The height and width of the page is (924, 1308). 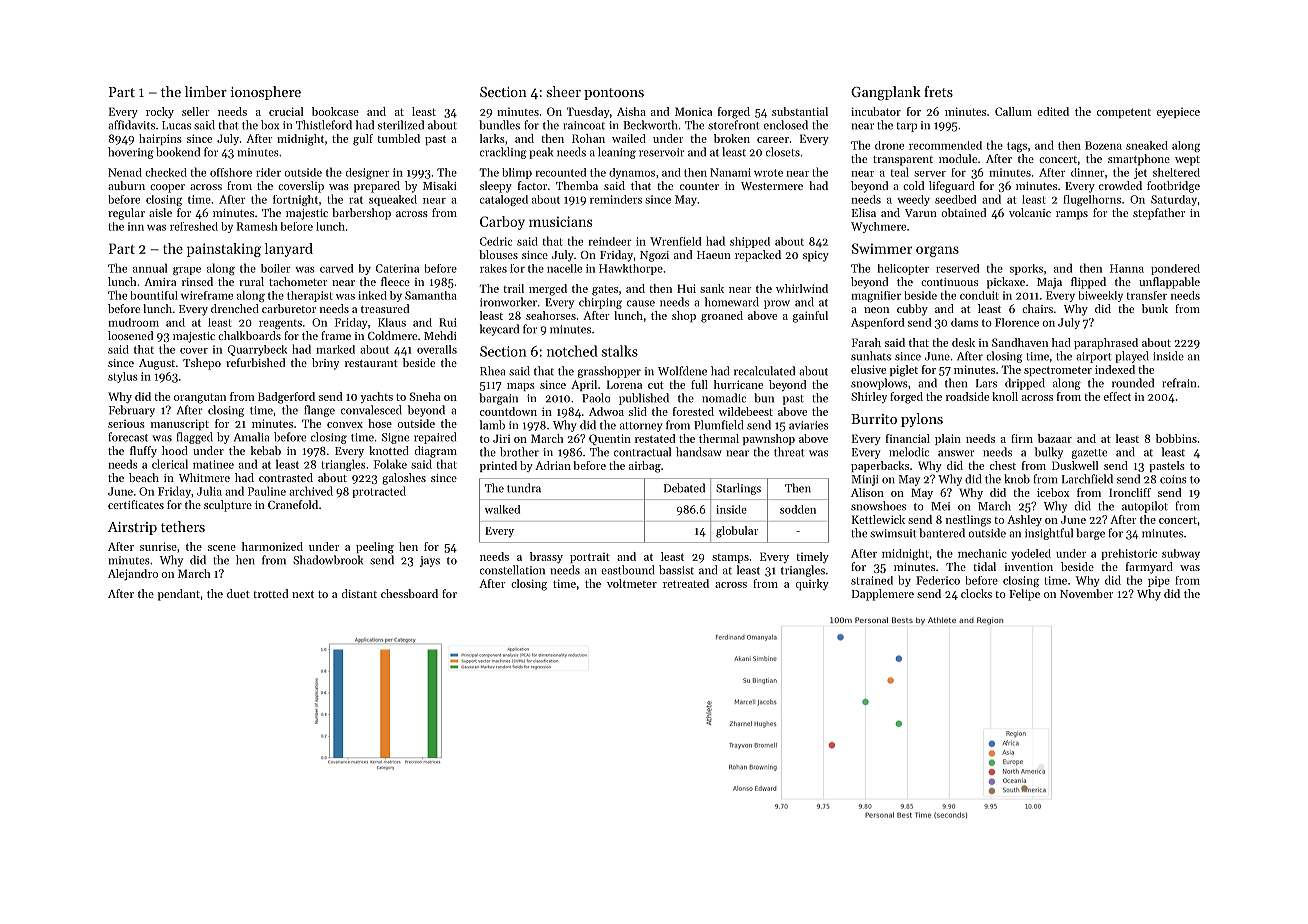 I want to click on Misaki, so click(x=440, y=185).
